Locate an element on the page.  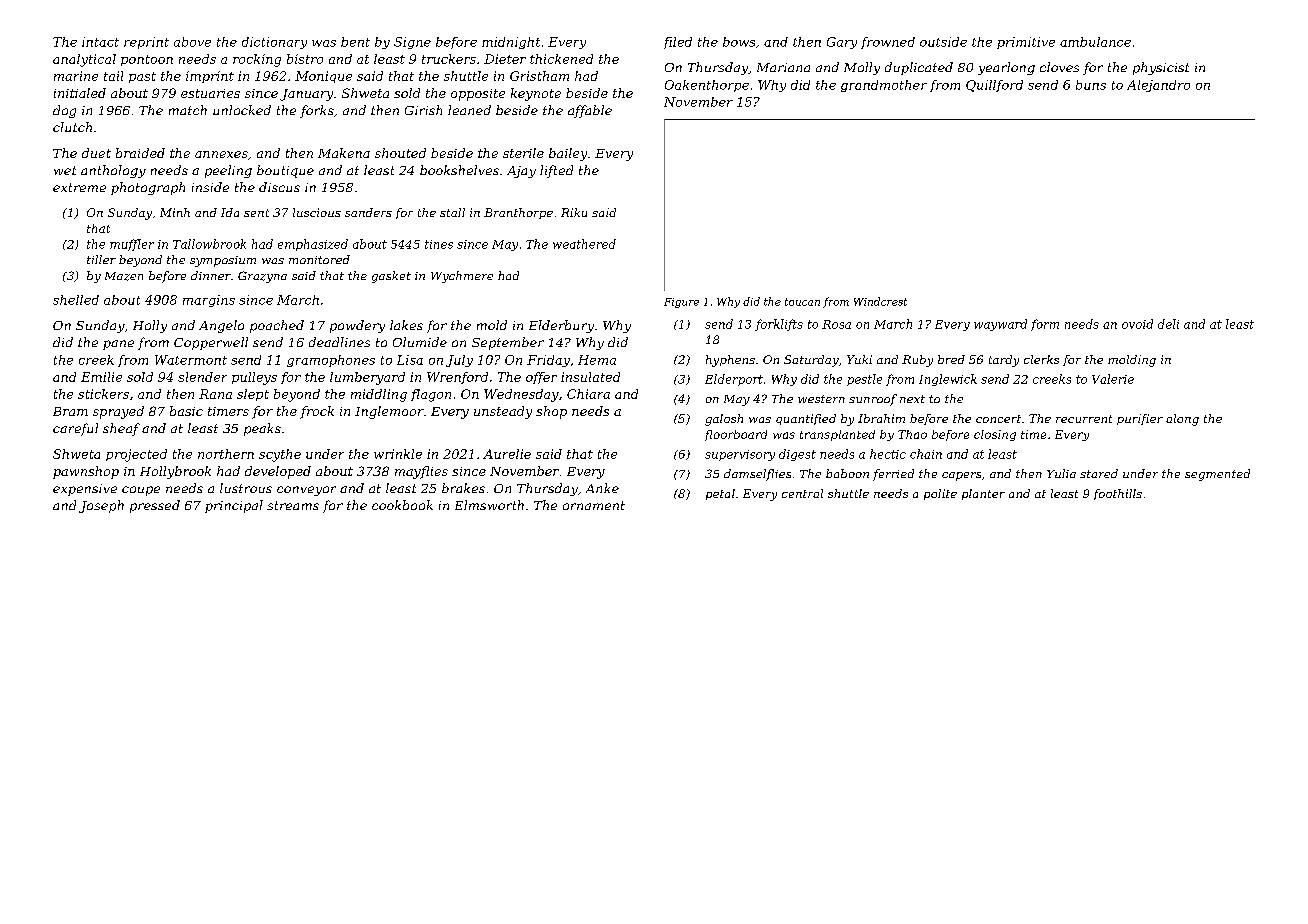
Monique is located at coordinates (323, 77).
